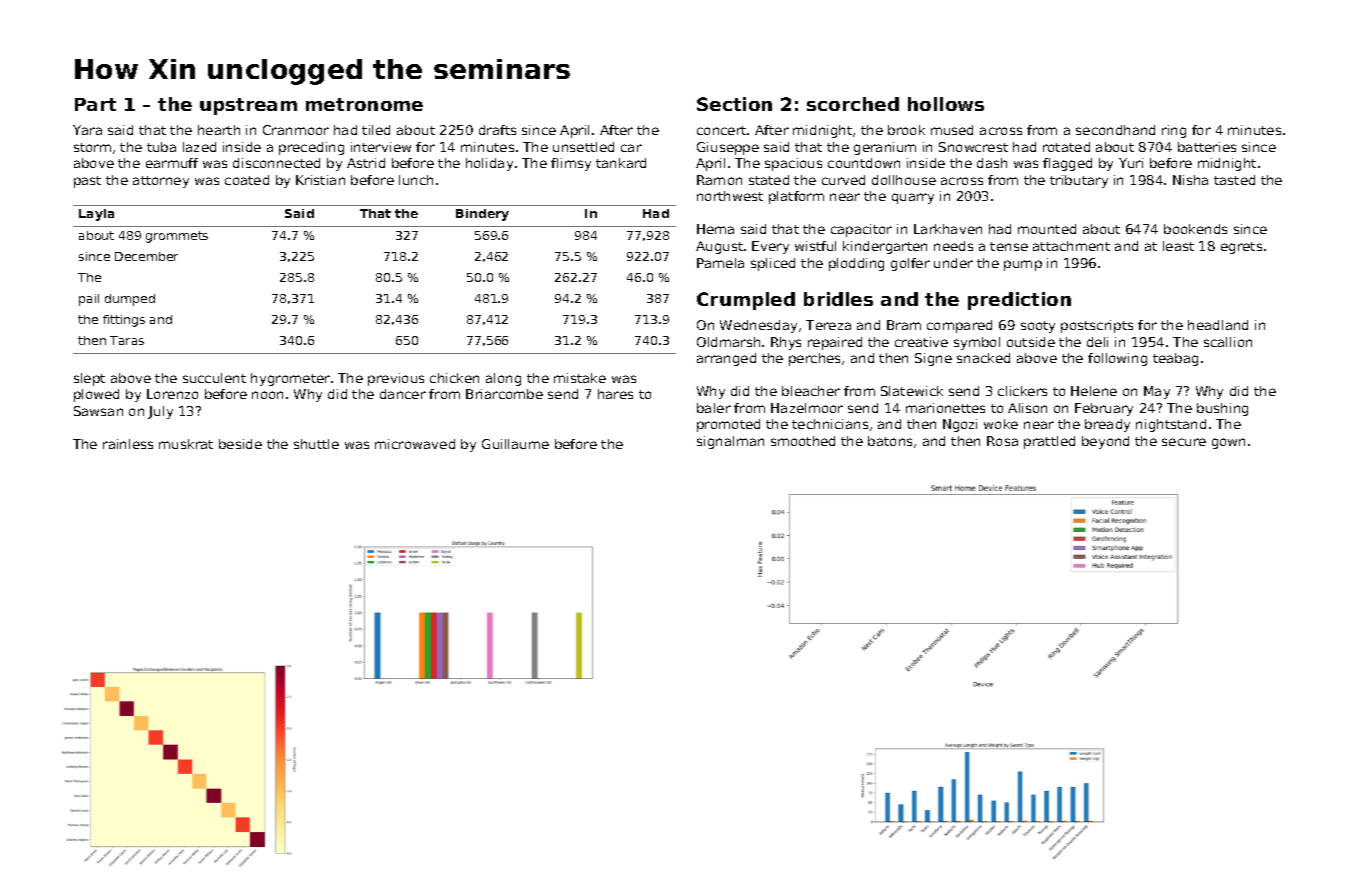  Describe the element at coordinates (95, 104) in the document. I see `Part` at that location.
